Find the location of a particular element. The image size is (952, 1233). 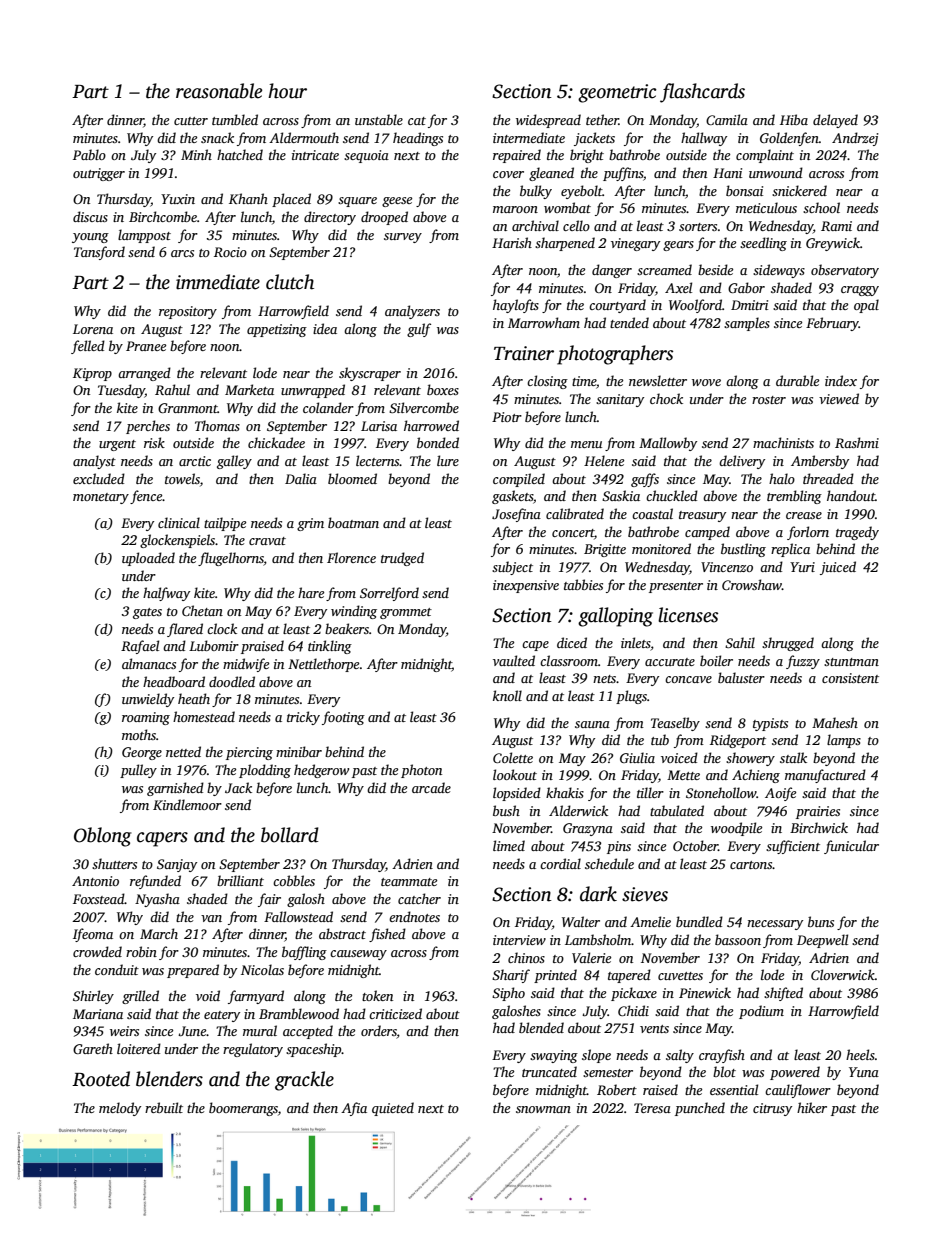

calibrated is located at coordinates (575, 513).
